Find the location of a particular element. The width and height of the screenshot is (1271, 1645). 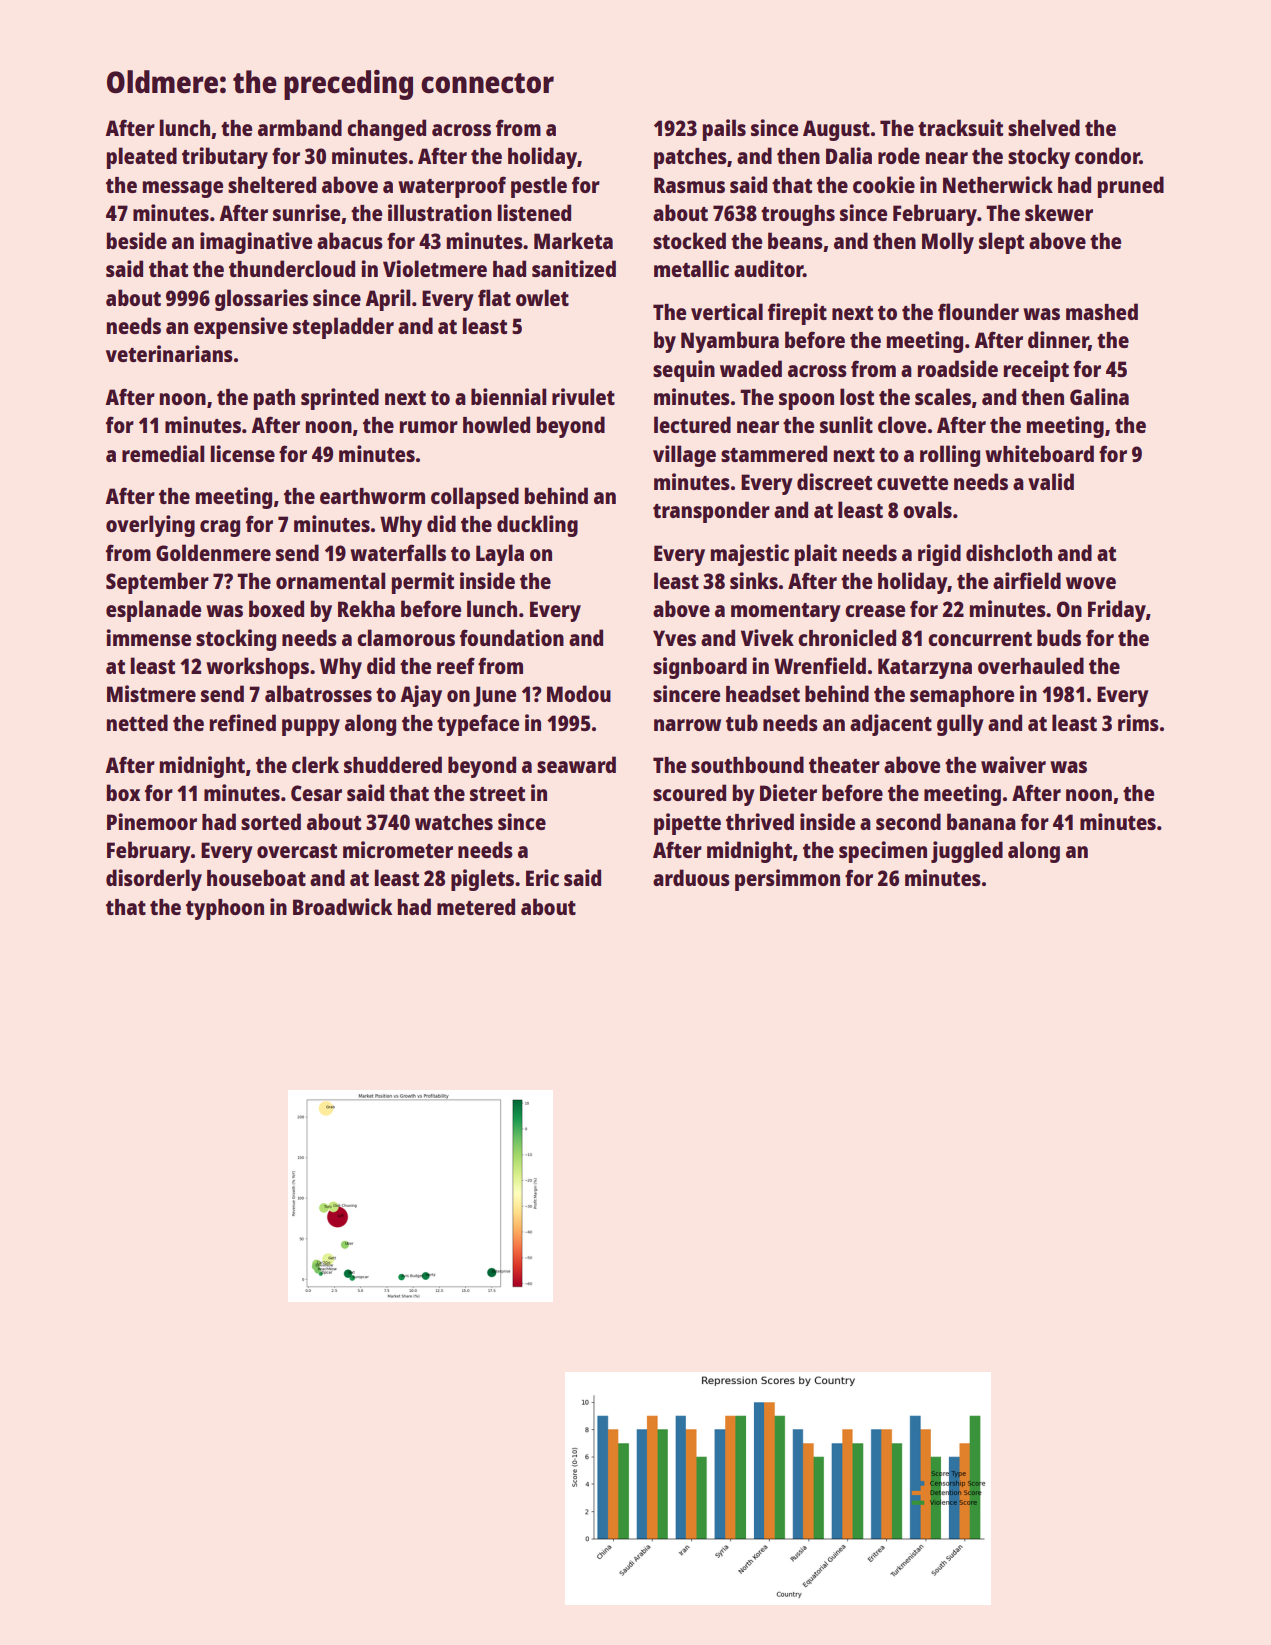

patches is located at coordinates (690, 158).
